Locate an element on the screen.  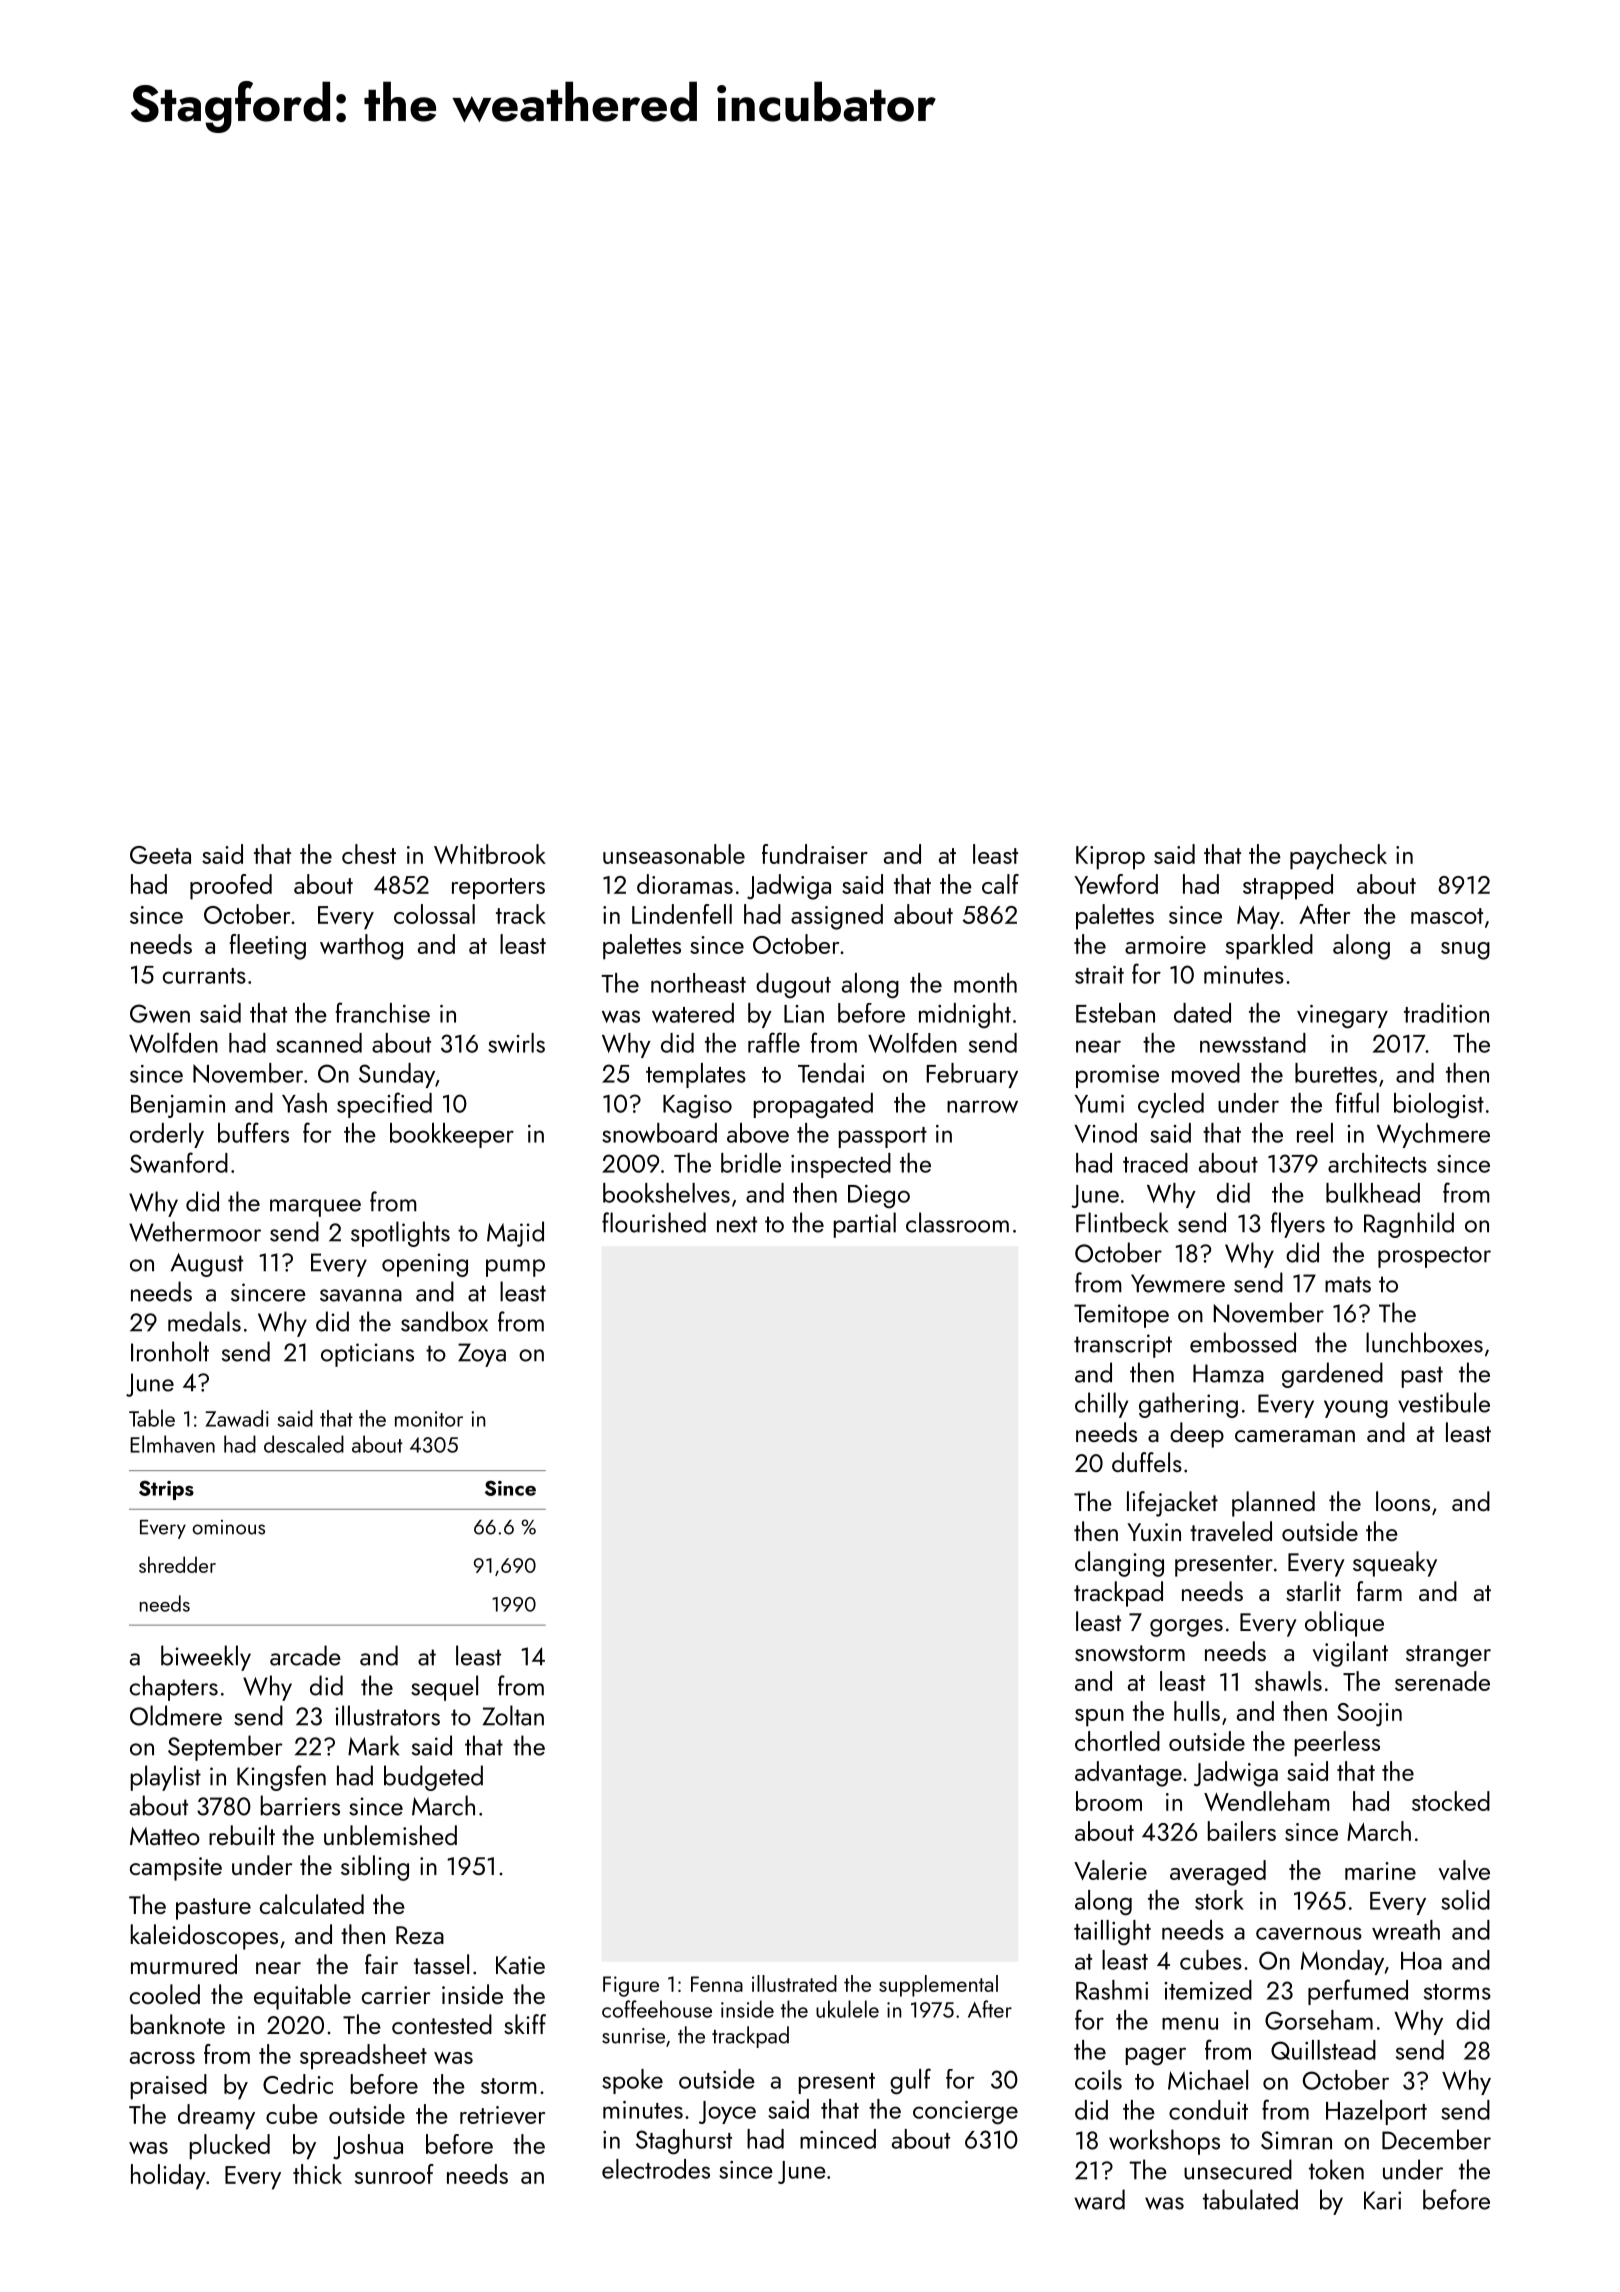
minced is located at coordinates (838, 2139).
